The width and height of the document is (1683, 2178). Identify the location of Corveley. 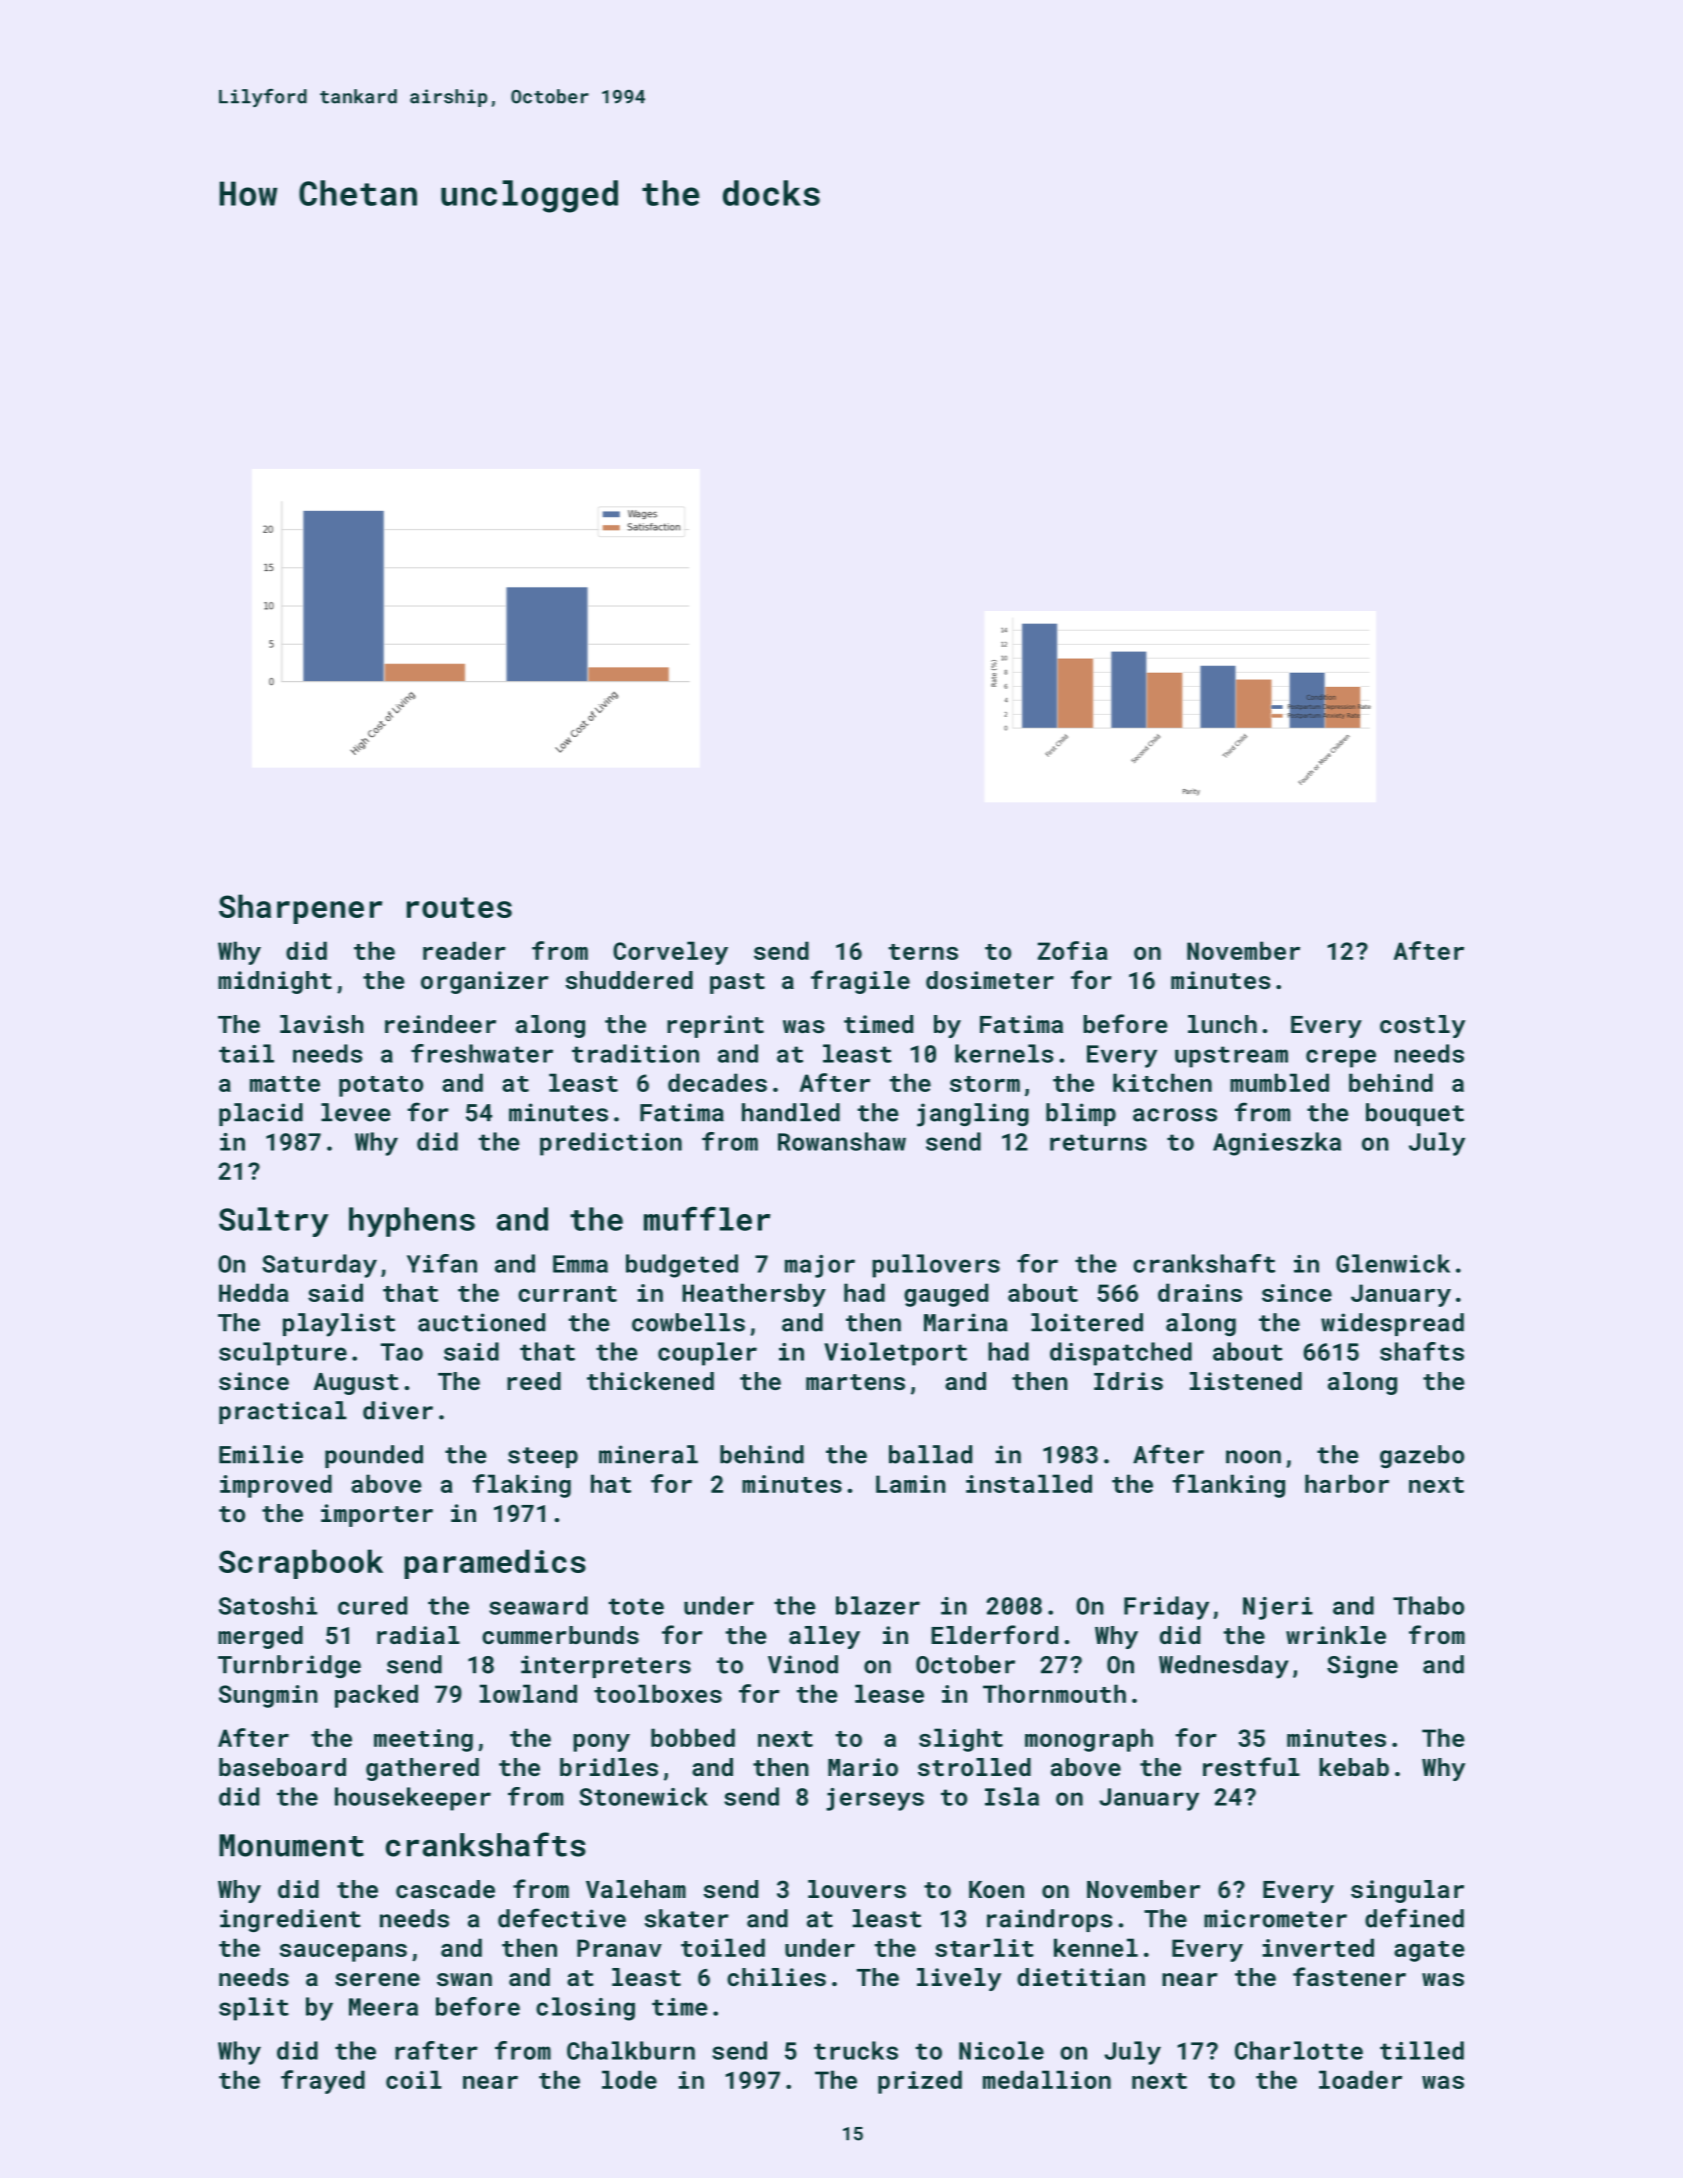
(670, 953).
